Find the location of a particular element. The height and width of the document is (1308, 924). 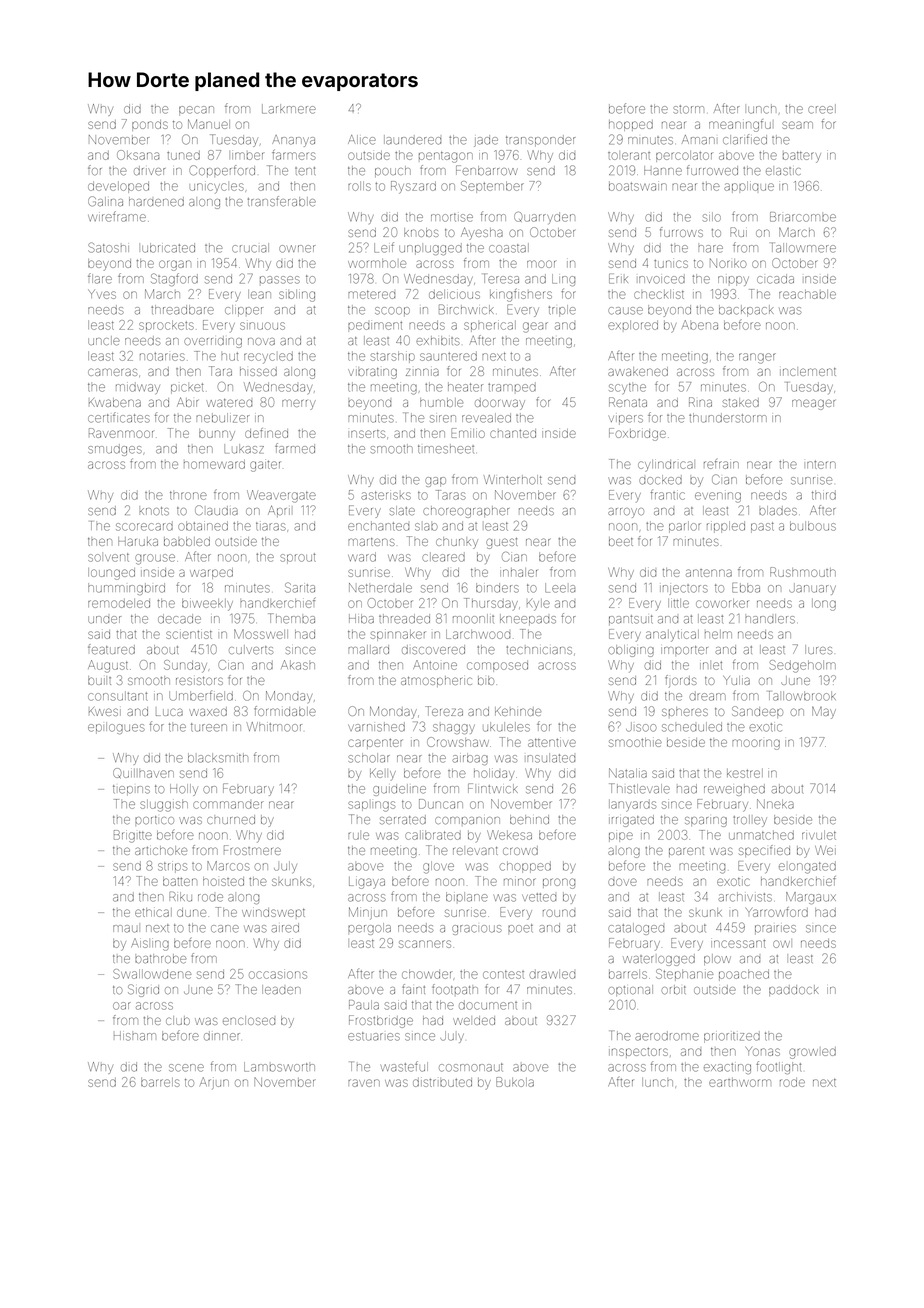

warped is located at coordinates (211, 573).
